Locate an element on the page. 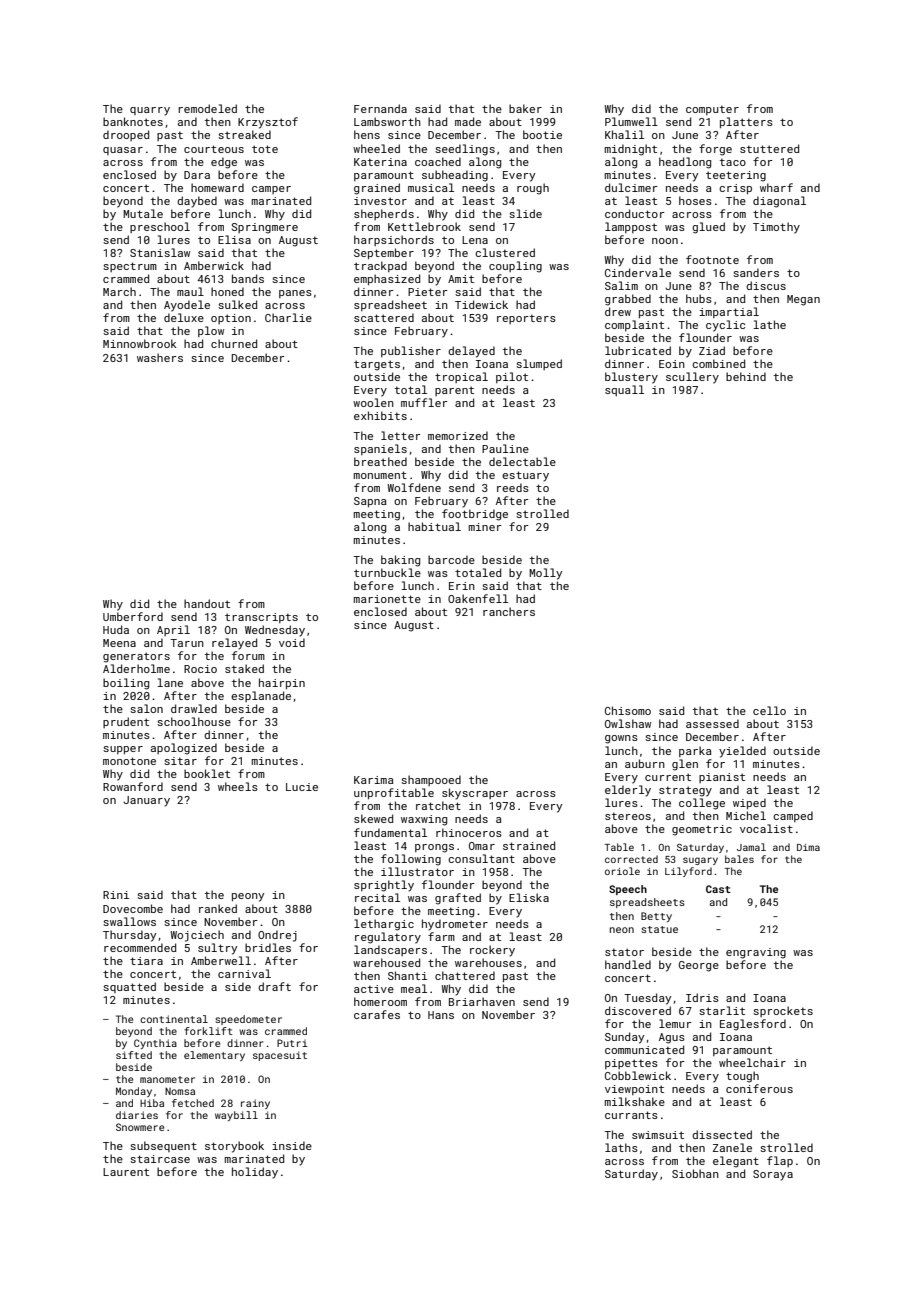 This image has height=1308, width=924. Elisa is located at coordinates (234, 239).
